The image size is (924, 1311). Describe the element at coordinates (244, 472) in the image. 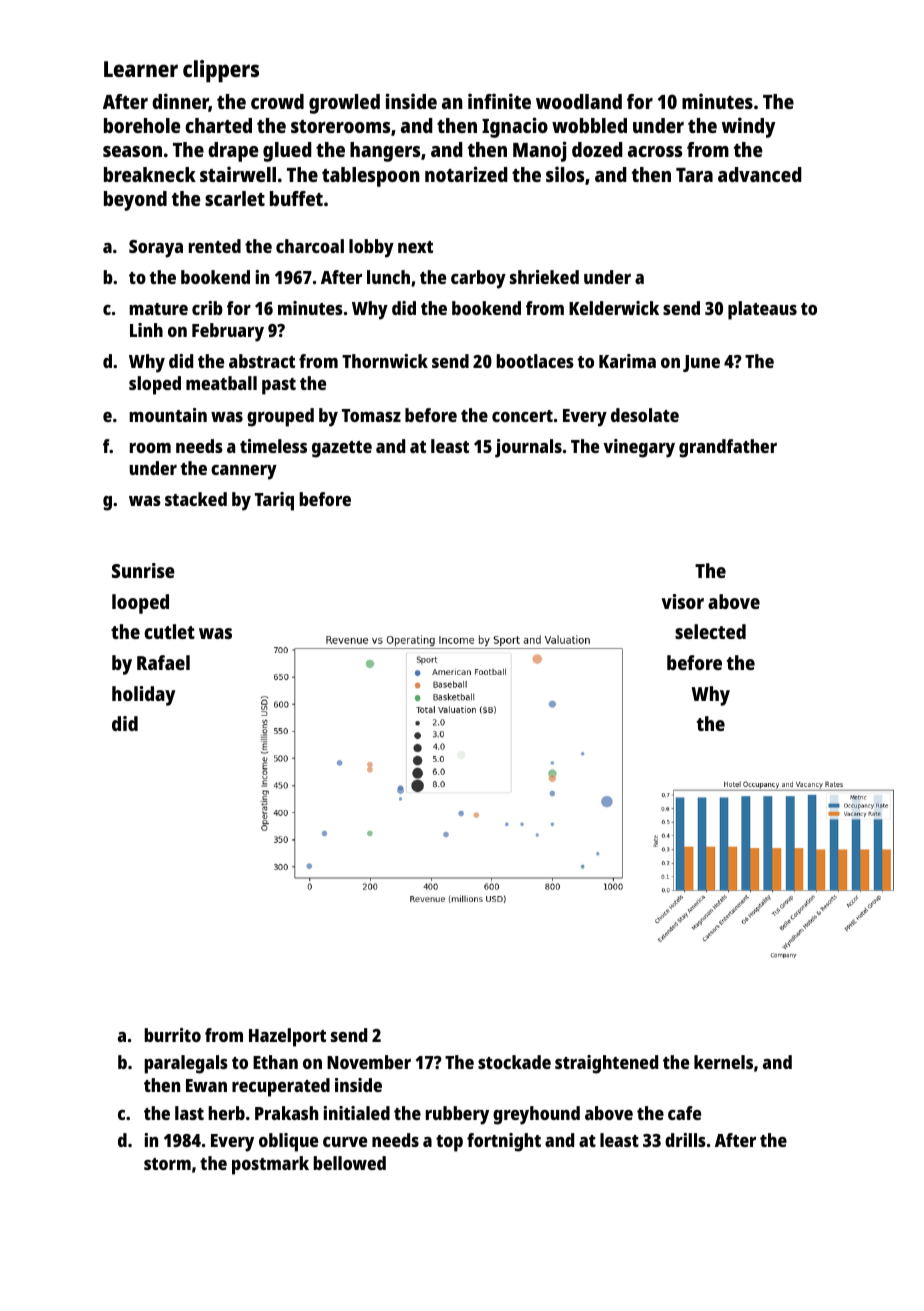

I see `cannery` at that location.
